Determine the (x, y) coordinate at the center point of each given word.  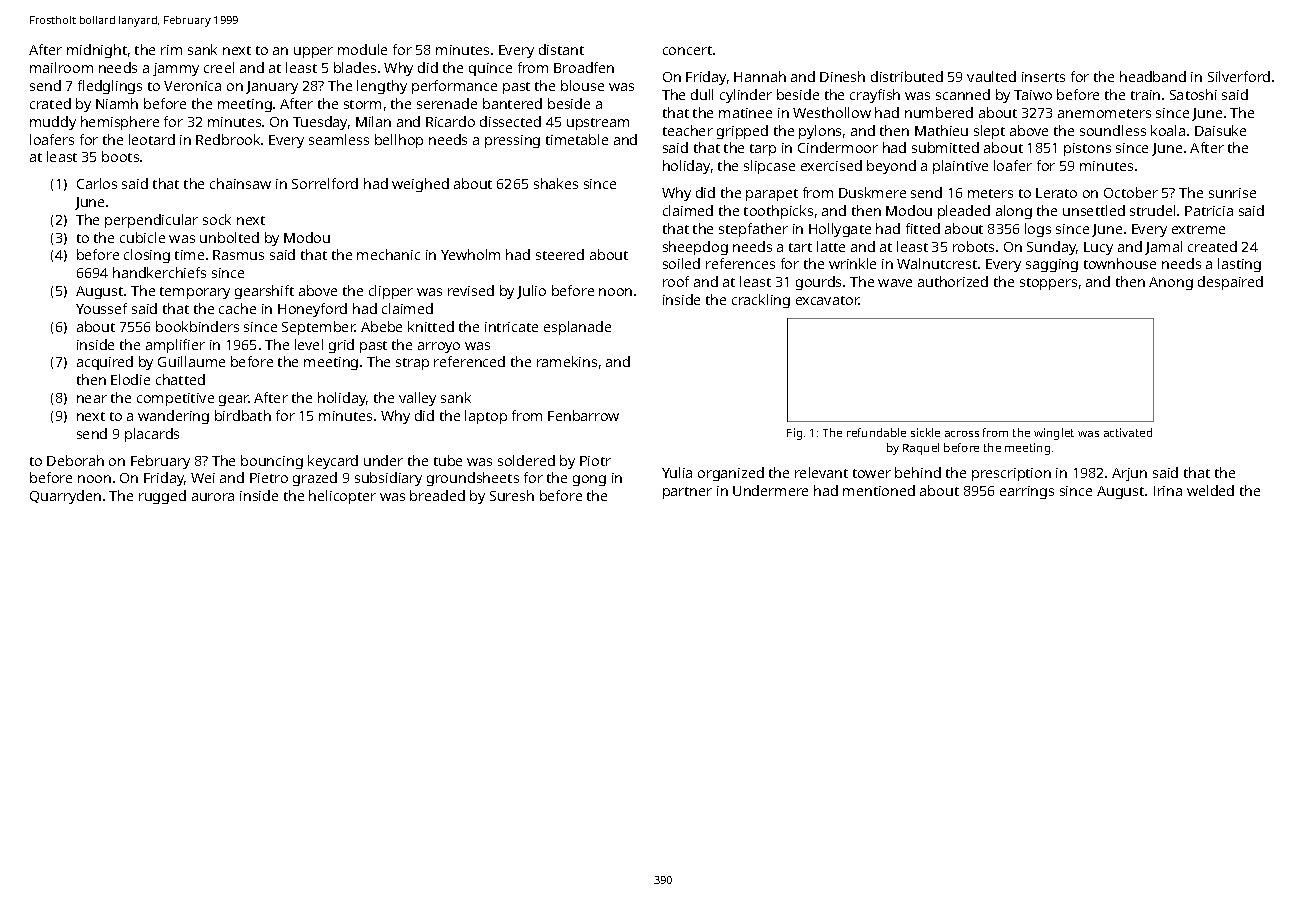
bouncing (272, 462)
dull (702, 94)
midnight (97, 51)
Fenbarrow (583, 415)
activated (1128, 432)
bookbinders (197, 326)
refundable (876, 432)
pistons (1087, 149)
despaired (1230, 283)
